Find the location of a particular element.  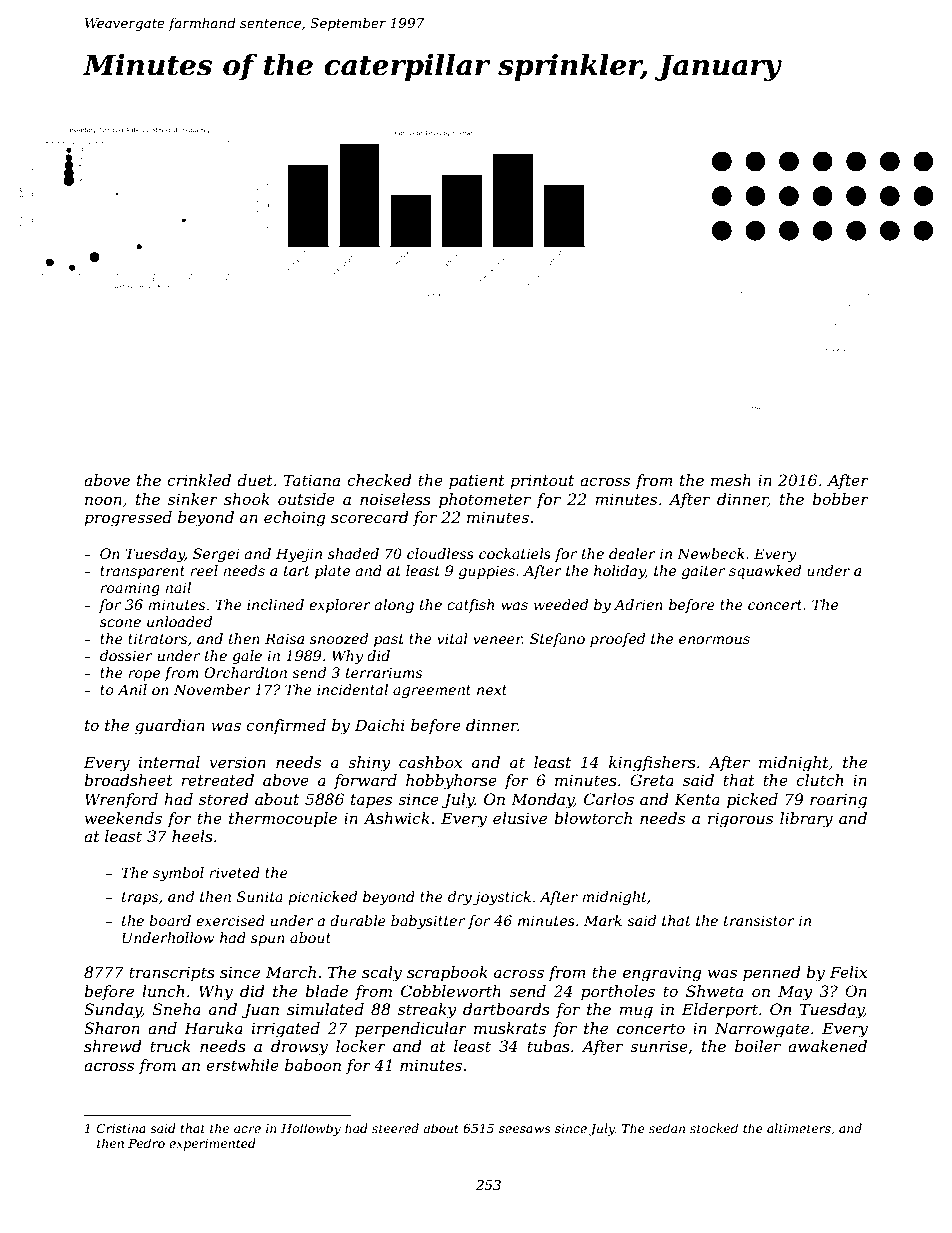

vital is located at coordinates (452, 638).
